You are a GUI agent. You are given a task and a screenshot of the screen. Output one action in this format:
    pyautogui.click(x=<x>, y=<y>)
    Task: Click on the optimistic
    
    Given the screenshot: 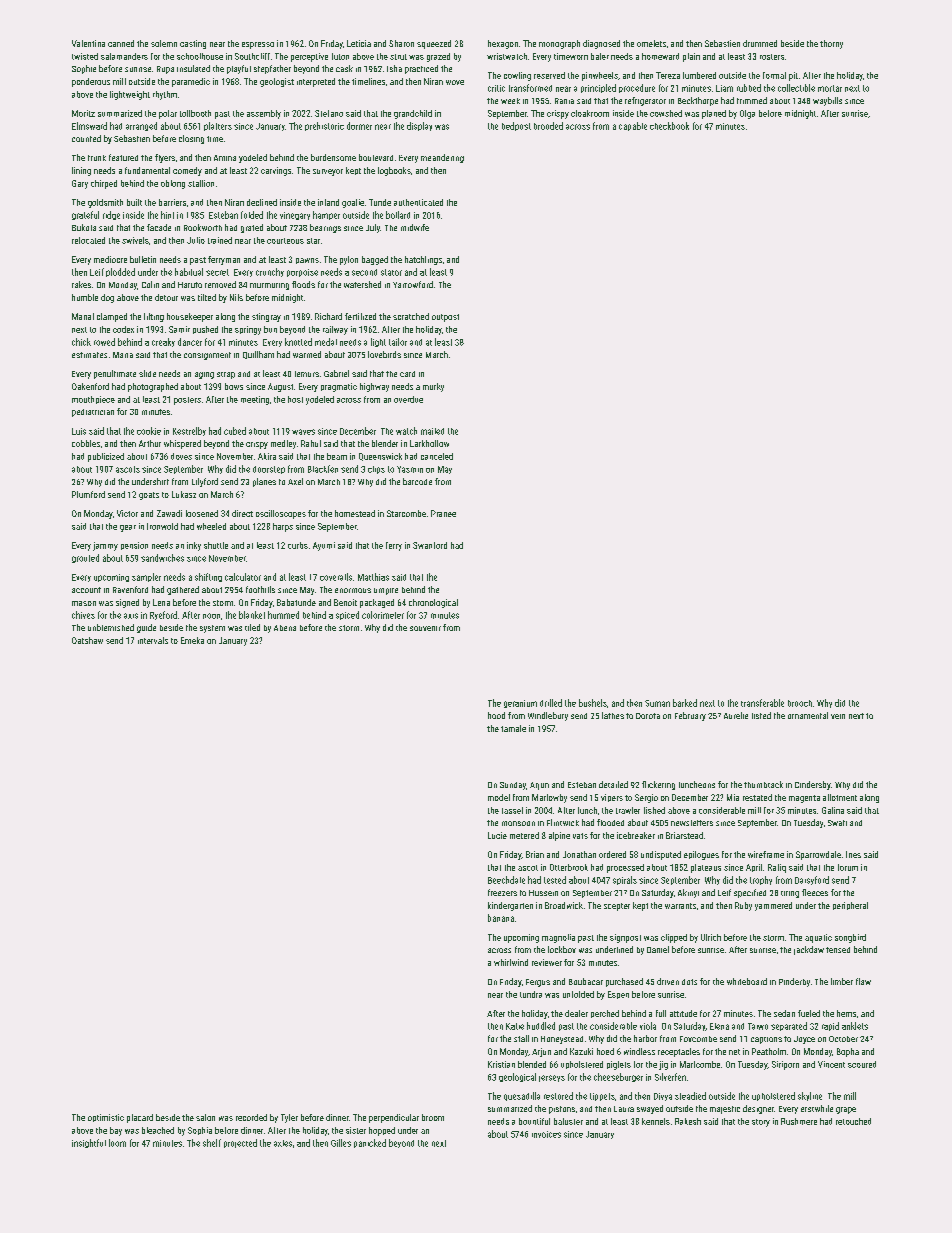 What is the action you would take?
    pyautogui.click(x=106, y=1118)
